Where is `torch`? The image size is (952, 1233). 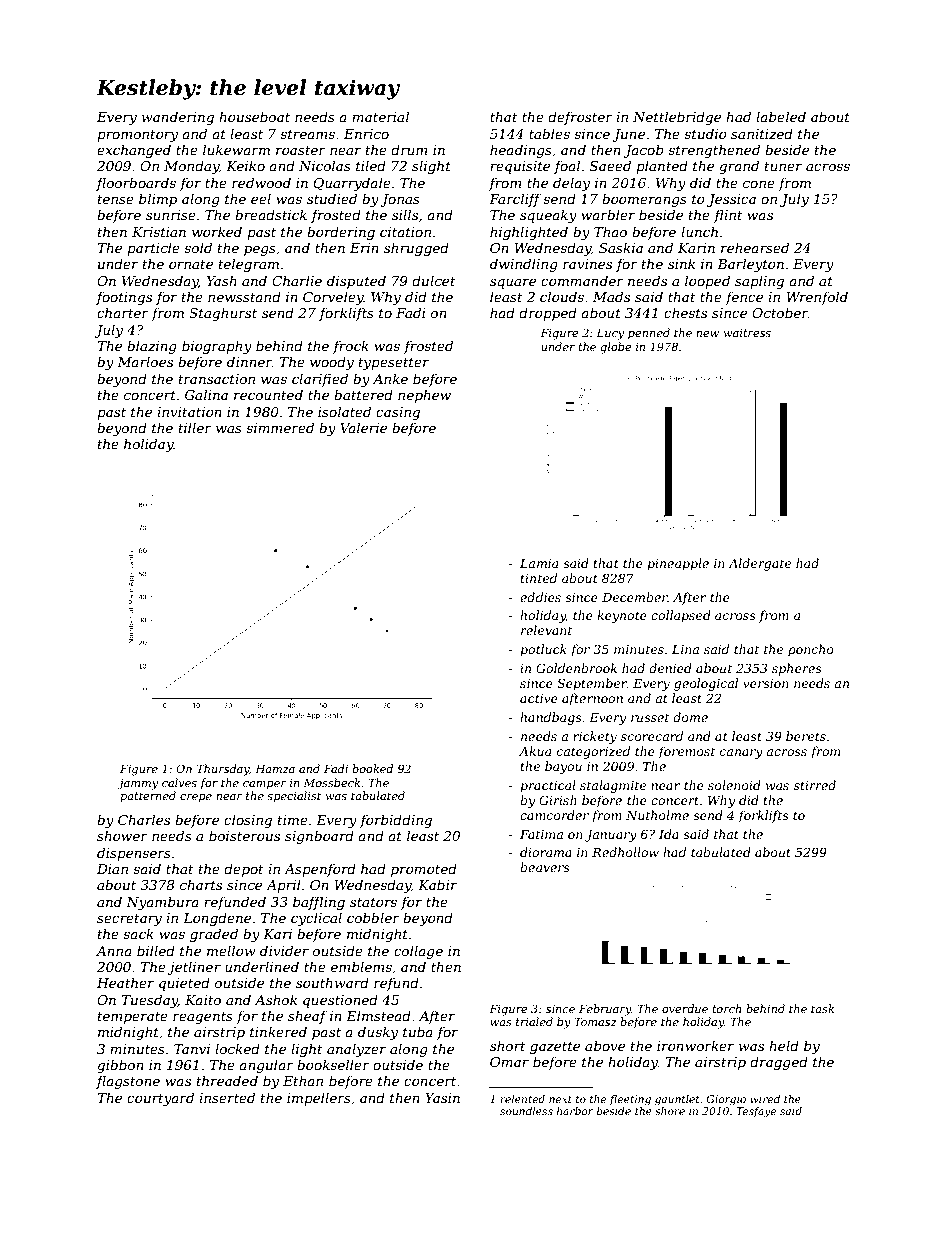 torch is located at coordinates (726, 1008).
